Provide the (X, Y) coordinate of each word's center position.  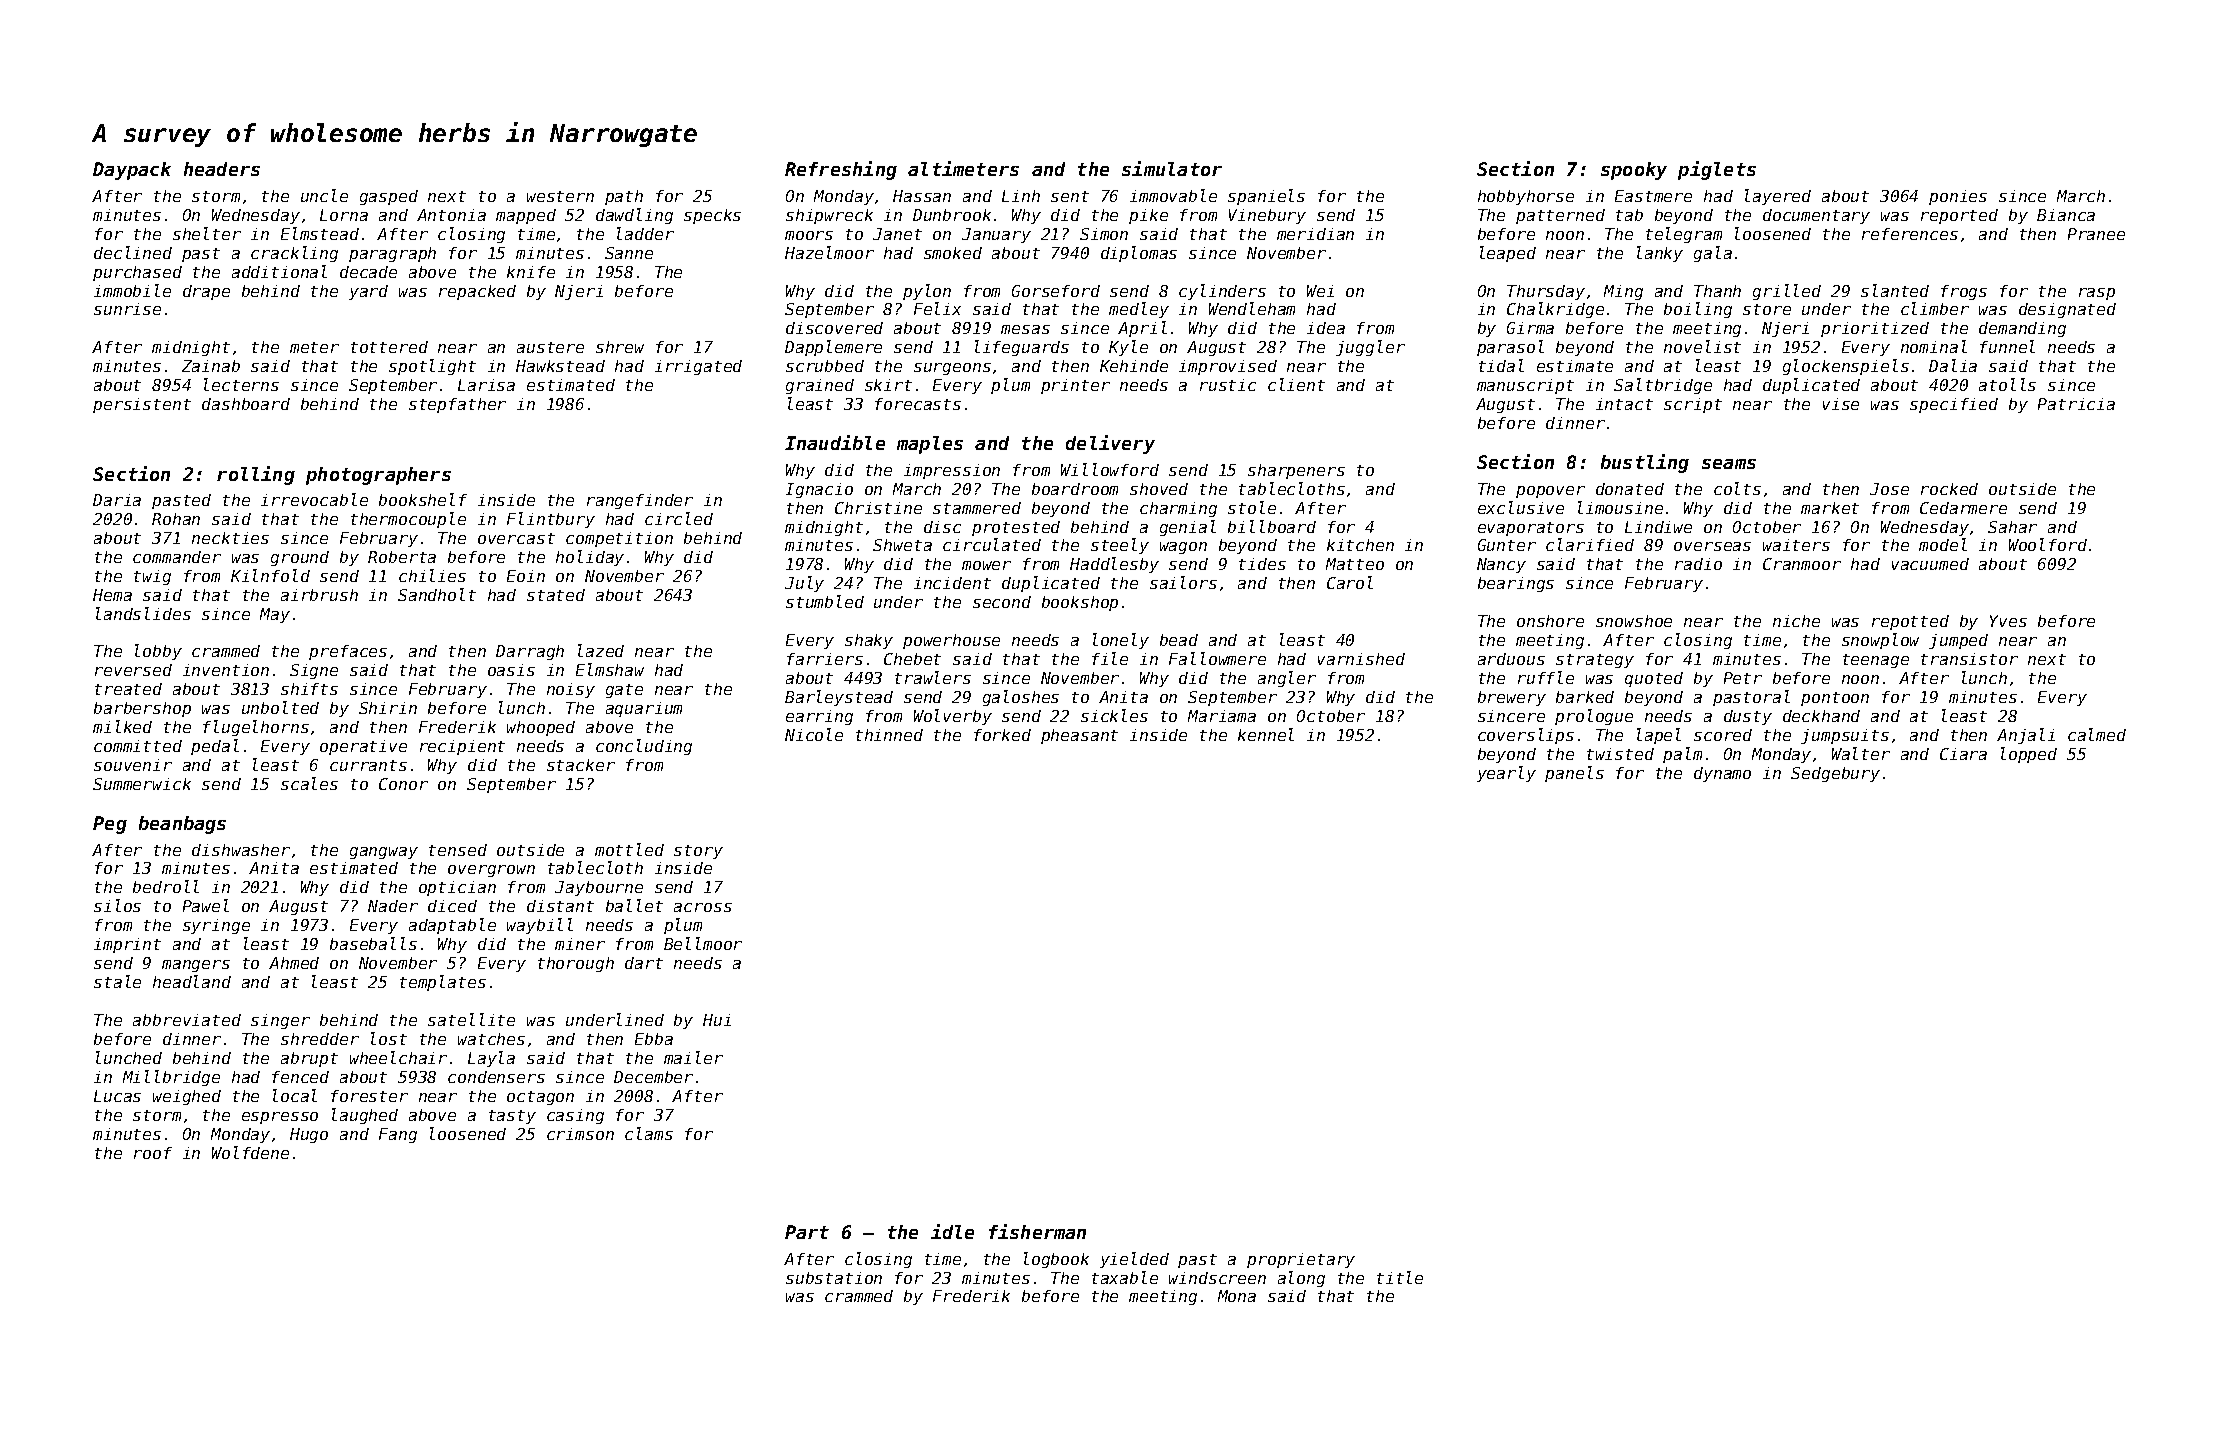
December (653, 1077)
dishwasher (241, 850)
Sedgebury (1835, 774)
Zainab (211, 366)
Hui (717, 1020)
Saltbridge (1663, 386)
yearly (1506, 774)
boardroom (1075, 489)
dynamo (1722, 774)
